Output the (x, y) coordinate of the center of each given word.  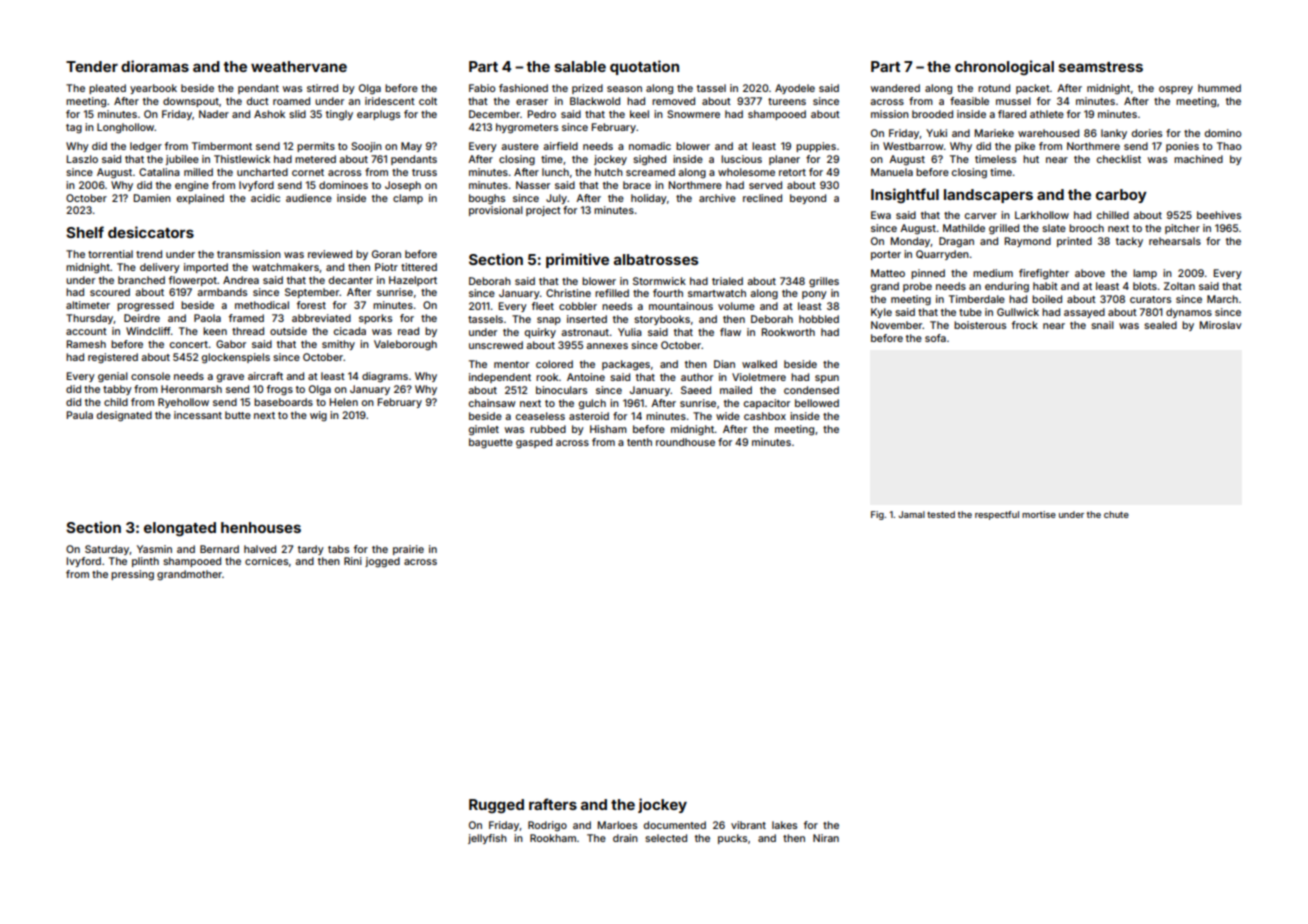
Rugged (496, 806)
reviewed (330, 254)
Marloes (617, 825)
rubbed (548, 429)
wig (318, 416)
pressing (132, 575)
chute (1116, 514)
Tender (92, 66)
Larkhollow (1042, 215)
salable (580, 66)
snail (1102, 325)
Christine (568, 293)
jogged (382, 562)
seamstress (1100, 67)
